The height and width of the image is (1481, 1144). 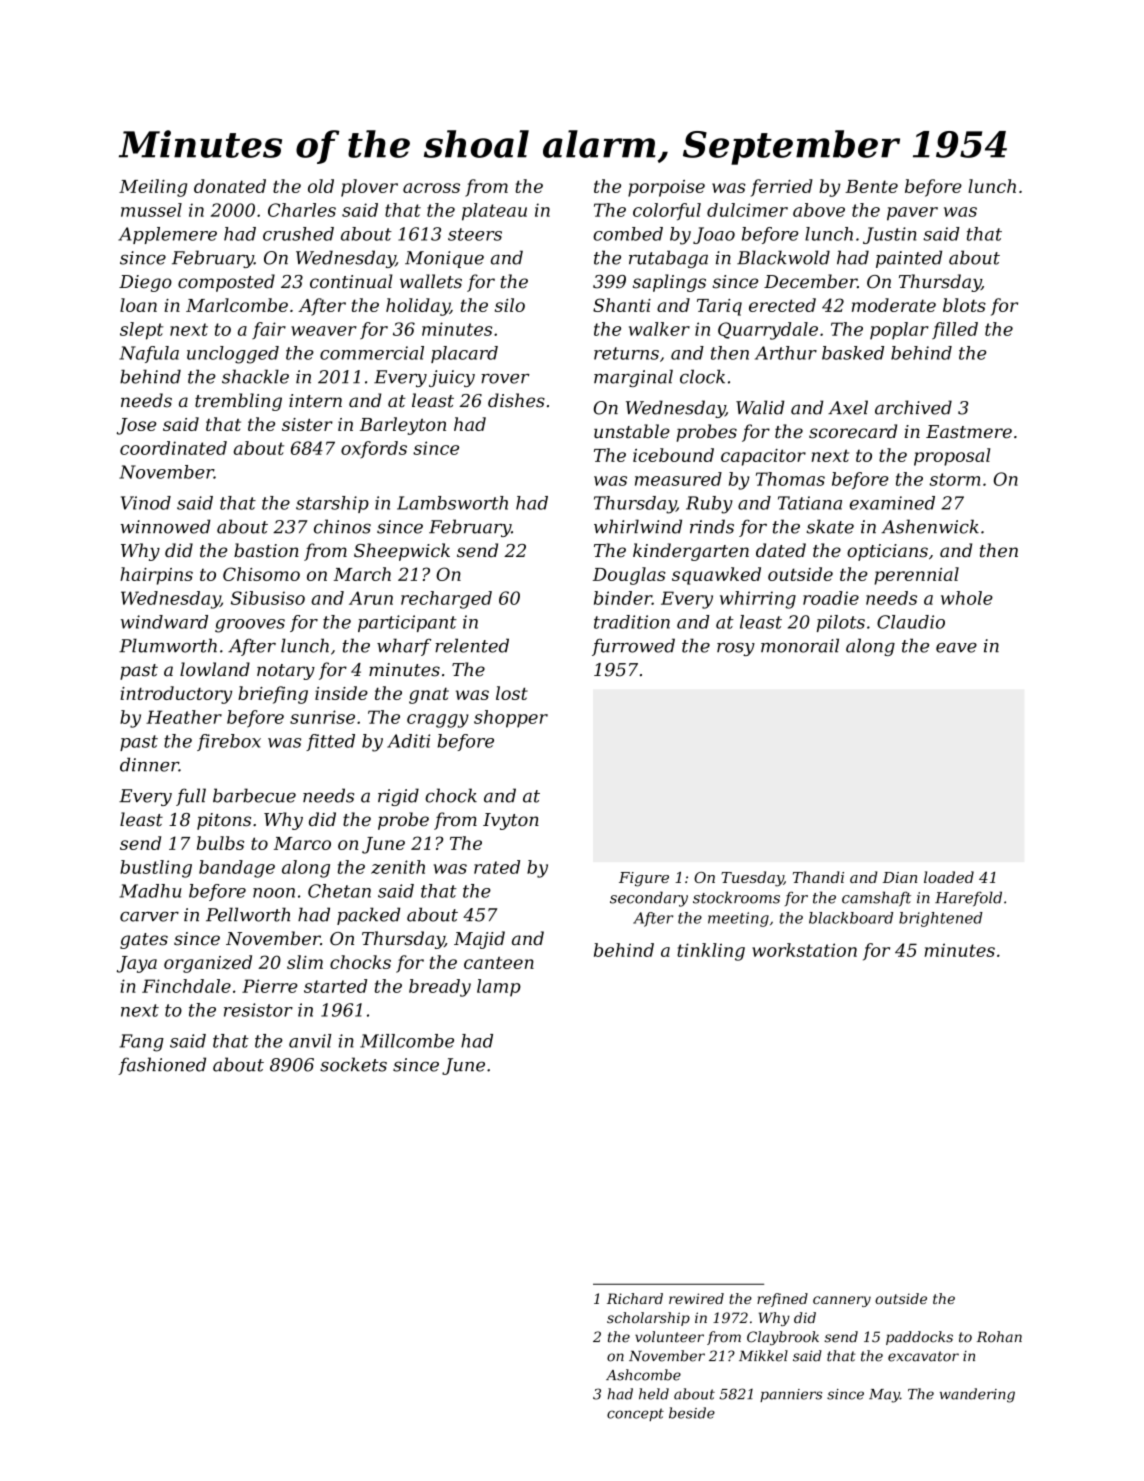 What do you see at coordinates (429, 696) in the image?
I see `gnat` at bounding box center [429, 696].
